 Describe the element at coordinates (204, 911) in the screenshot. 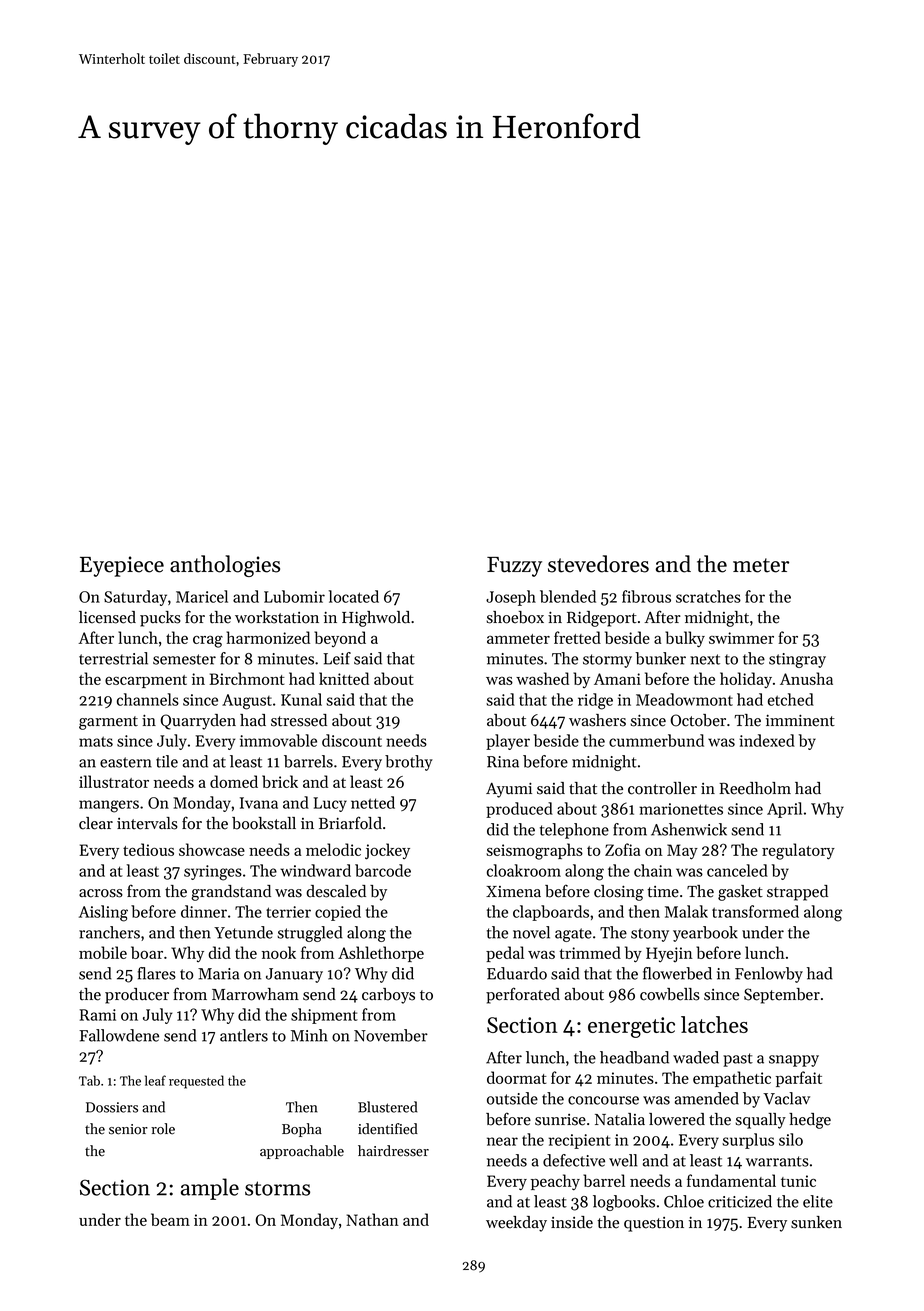

I see `dinner` at that location.
